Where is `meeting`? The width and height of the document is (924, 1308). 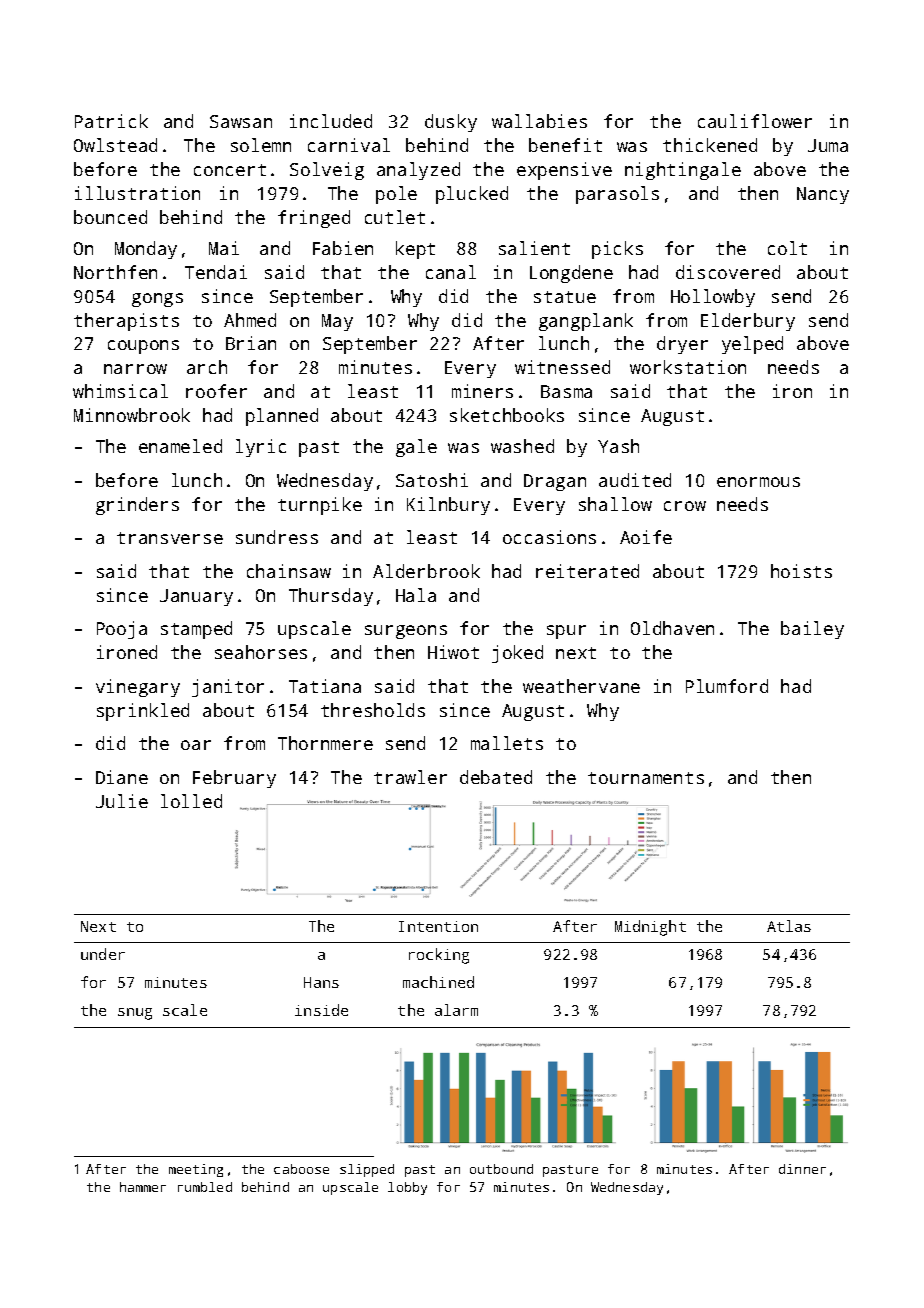 meeting is located at coordinates (196, 1170).
